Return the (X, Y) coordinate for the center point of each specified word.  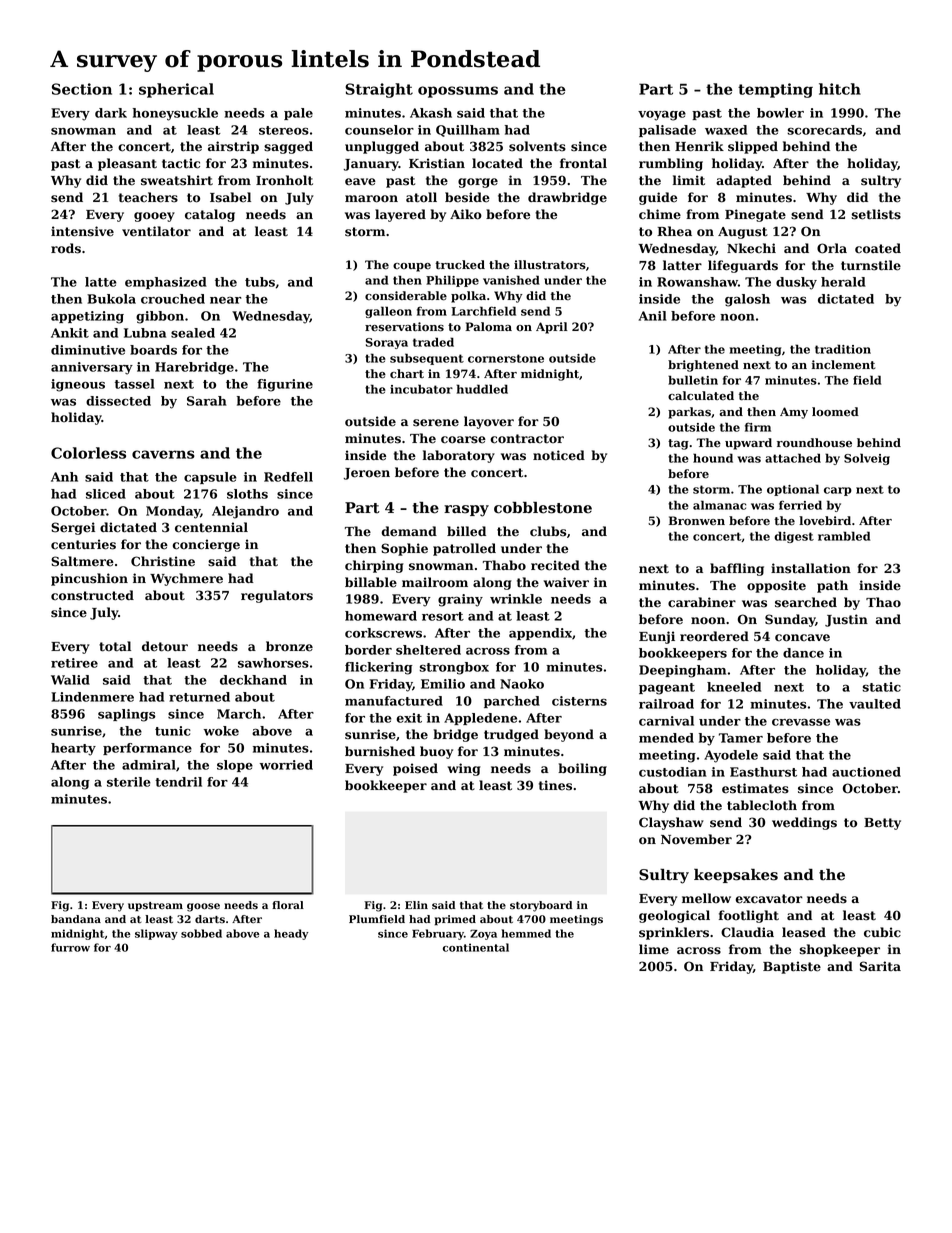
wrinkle (516, 599)
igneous (78, 385)
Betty (882, 824)
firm (758, 427)
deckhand (253, 680)
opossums (458, 92)
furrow (70, 947)
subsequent (427, 359)
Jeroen (367, 474)
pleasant (127, 164)
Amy (794, 413)
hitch (840, 89)
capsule (210, 478)
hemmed (526, 933)
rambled (844, 536)
